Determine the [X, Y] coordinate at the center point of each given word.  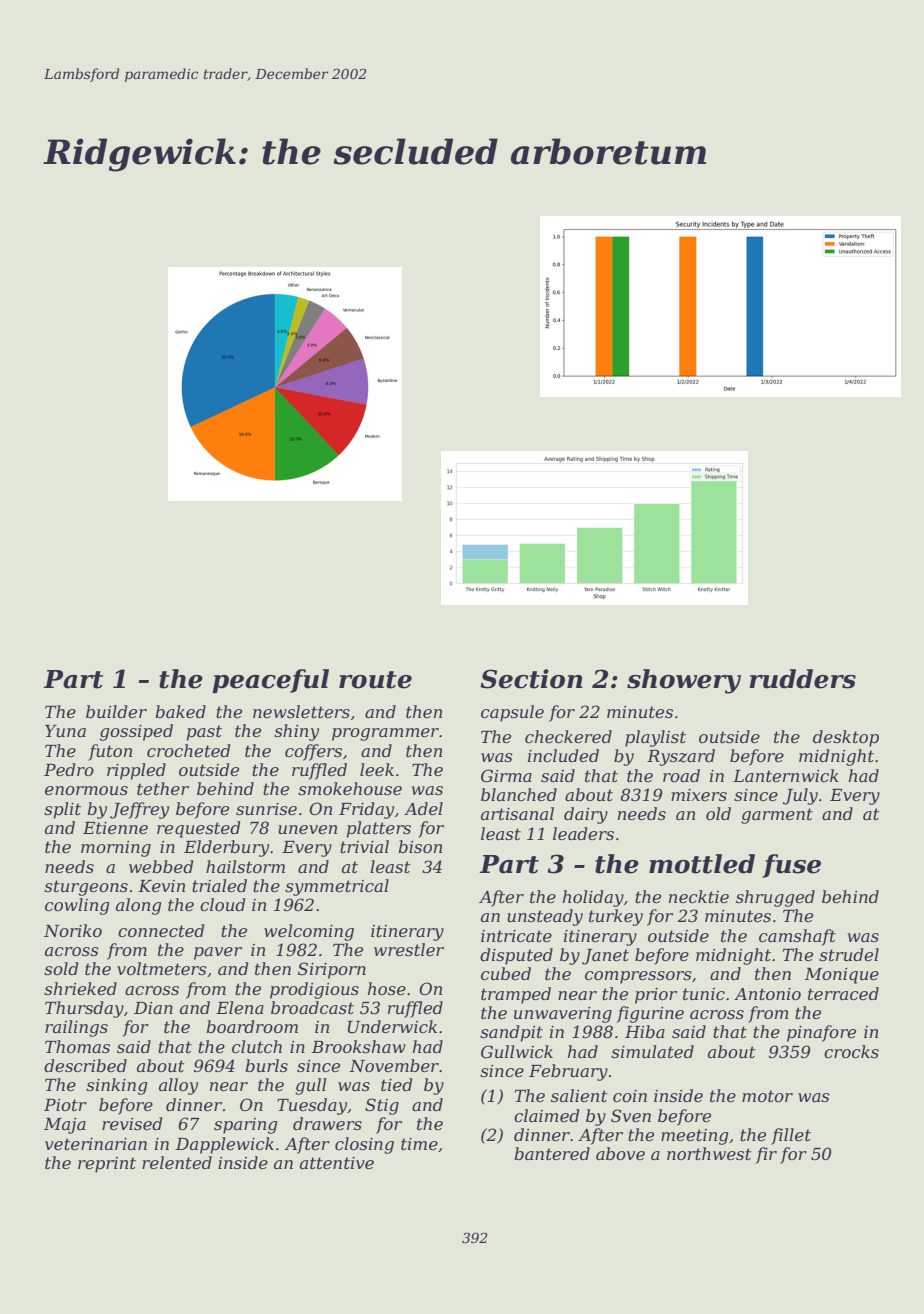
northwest [709, 1153]
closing [364, 1145]
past [204, 733]
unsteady [545, 917]
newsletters [301, 711]
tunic [704, 994]
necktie [699, 896]
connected [161, 930]
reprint [107, 1165]
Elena [240, 1007]
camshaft [797, 937]
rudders [802, 679]
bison [420, 846]
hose [387, 988]
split [62, 810]
